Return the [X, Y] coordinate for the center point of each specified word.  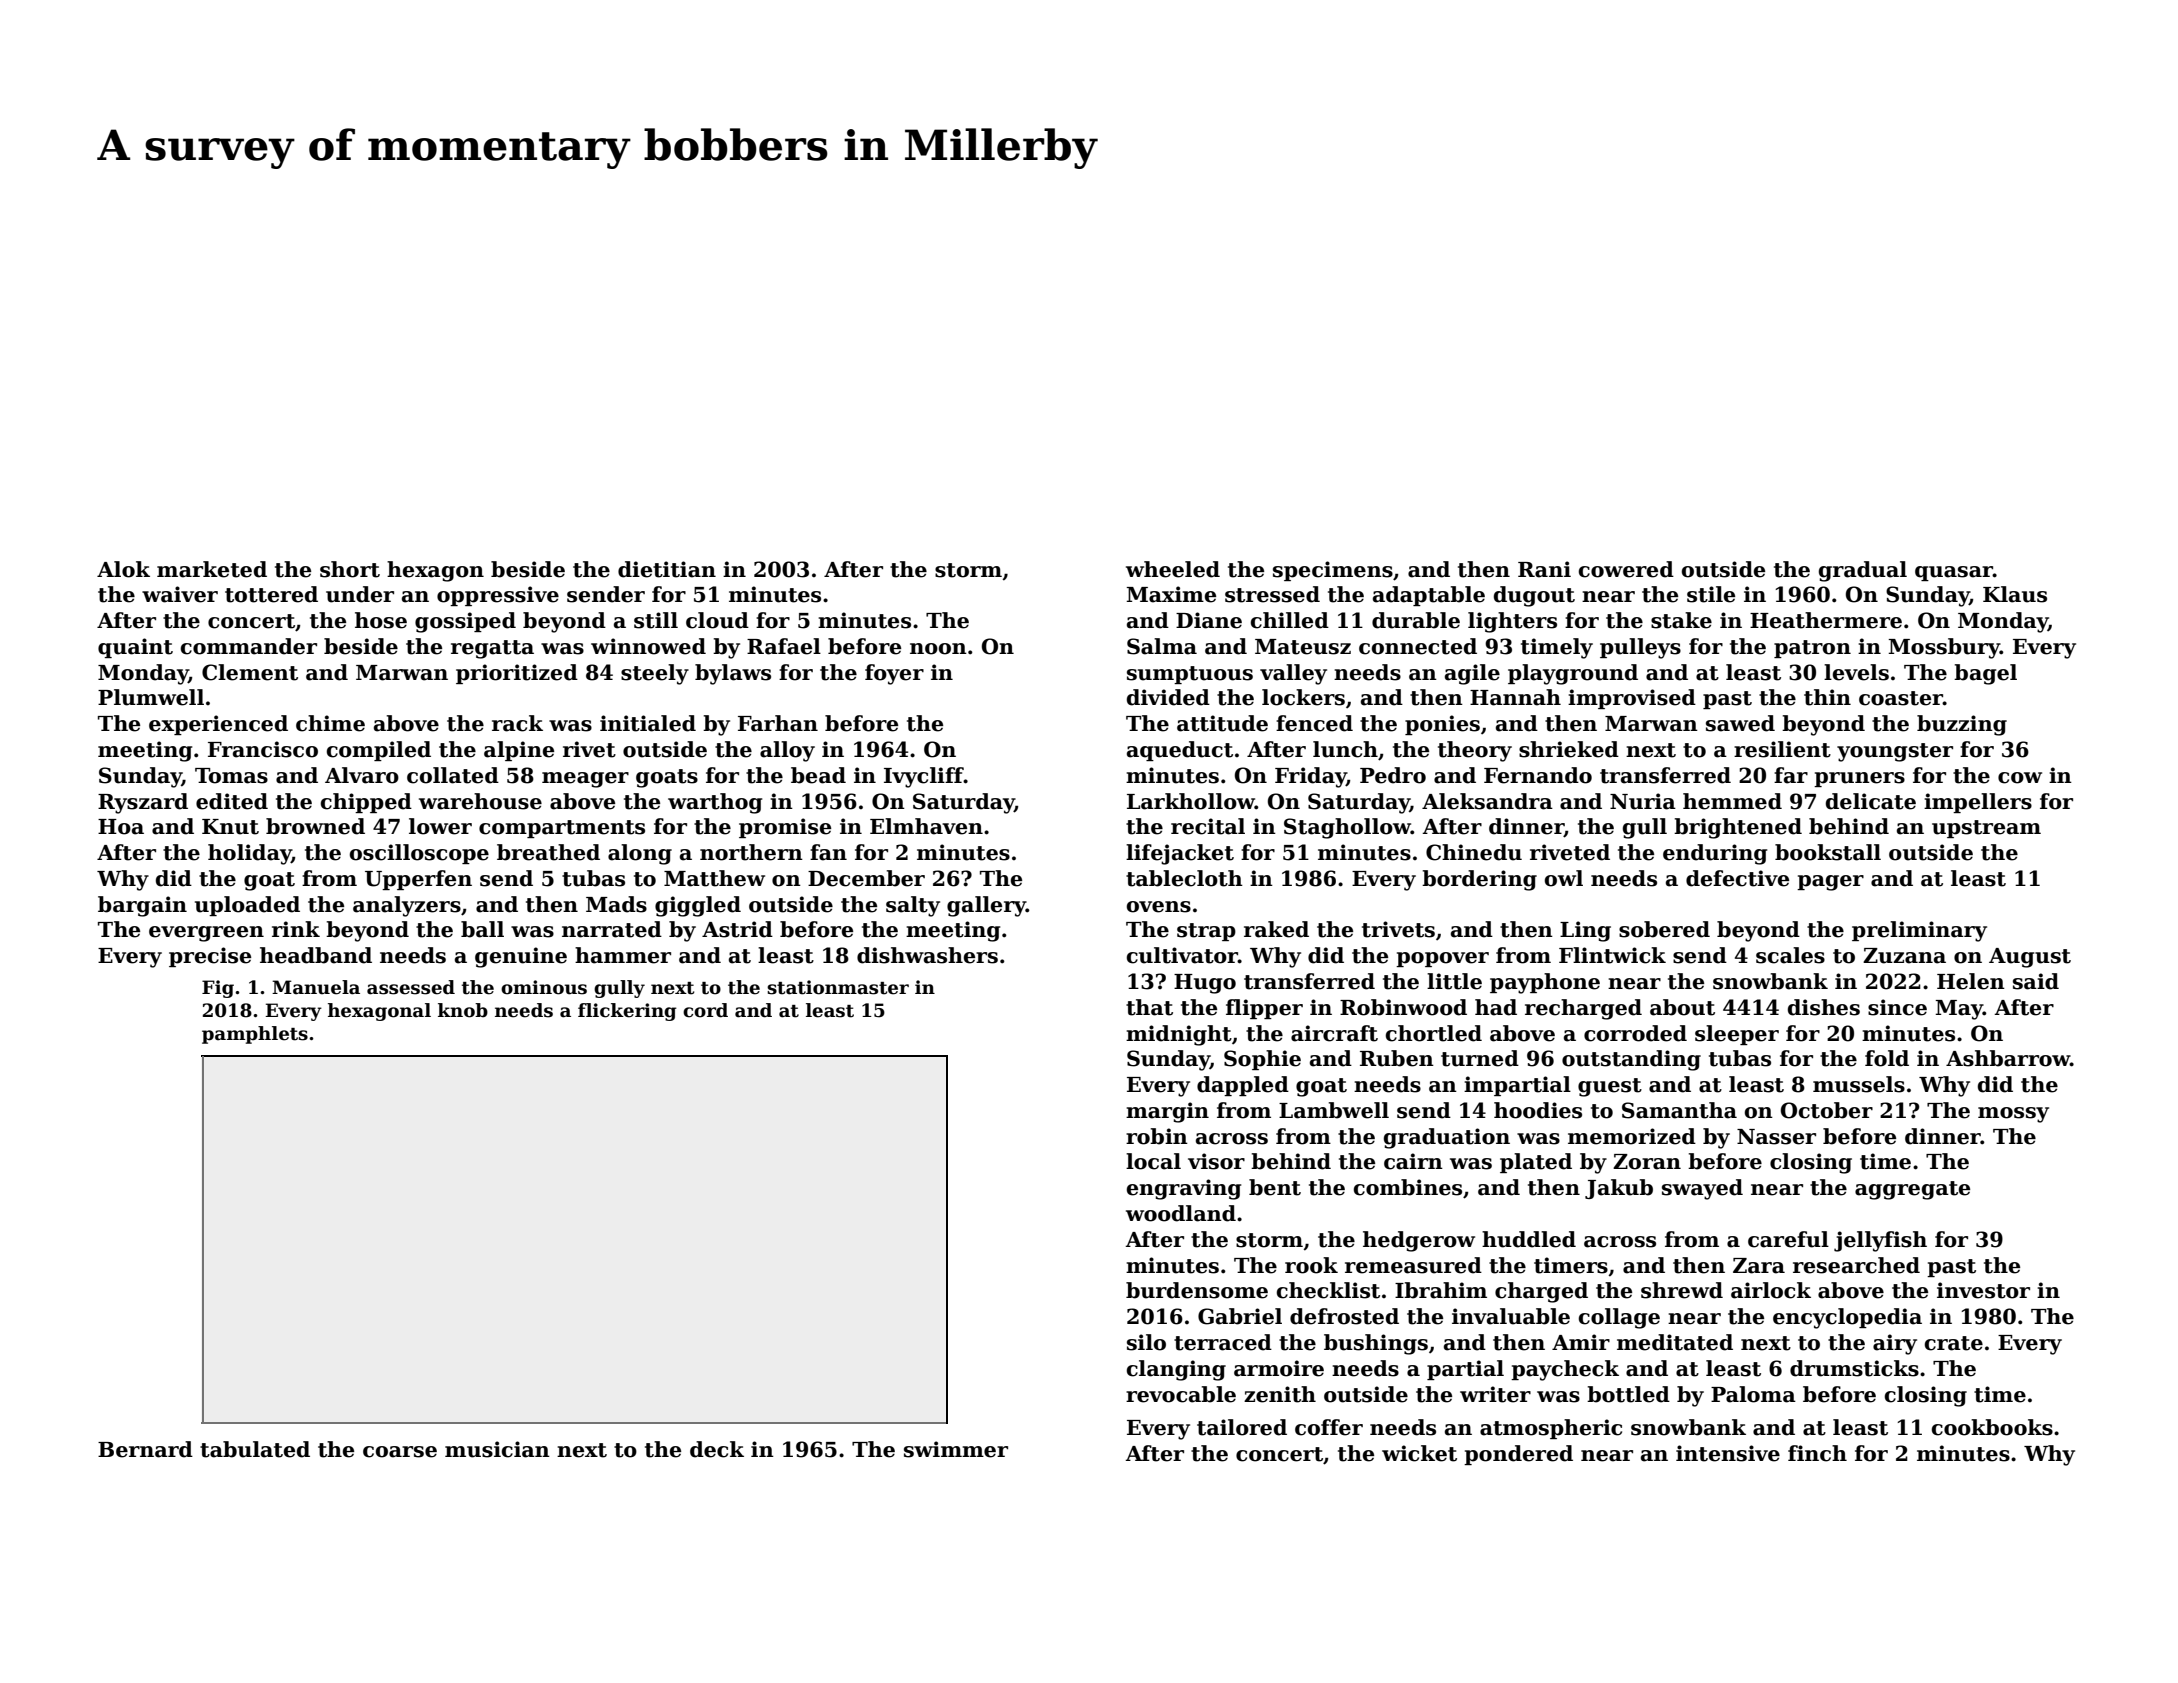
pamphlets [255, 1035]
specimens [1333, 571]
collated [453, 775]
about [1682, 1007]
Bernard [145, 1449]
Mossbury [1944, 648]
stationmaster [838, 987]
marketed [212, 569]
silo [1146, 1342]
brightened [1738, 828]
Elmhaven [926, 826]
